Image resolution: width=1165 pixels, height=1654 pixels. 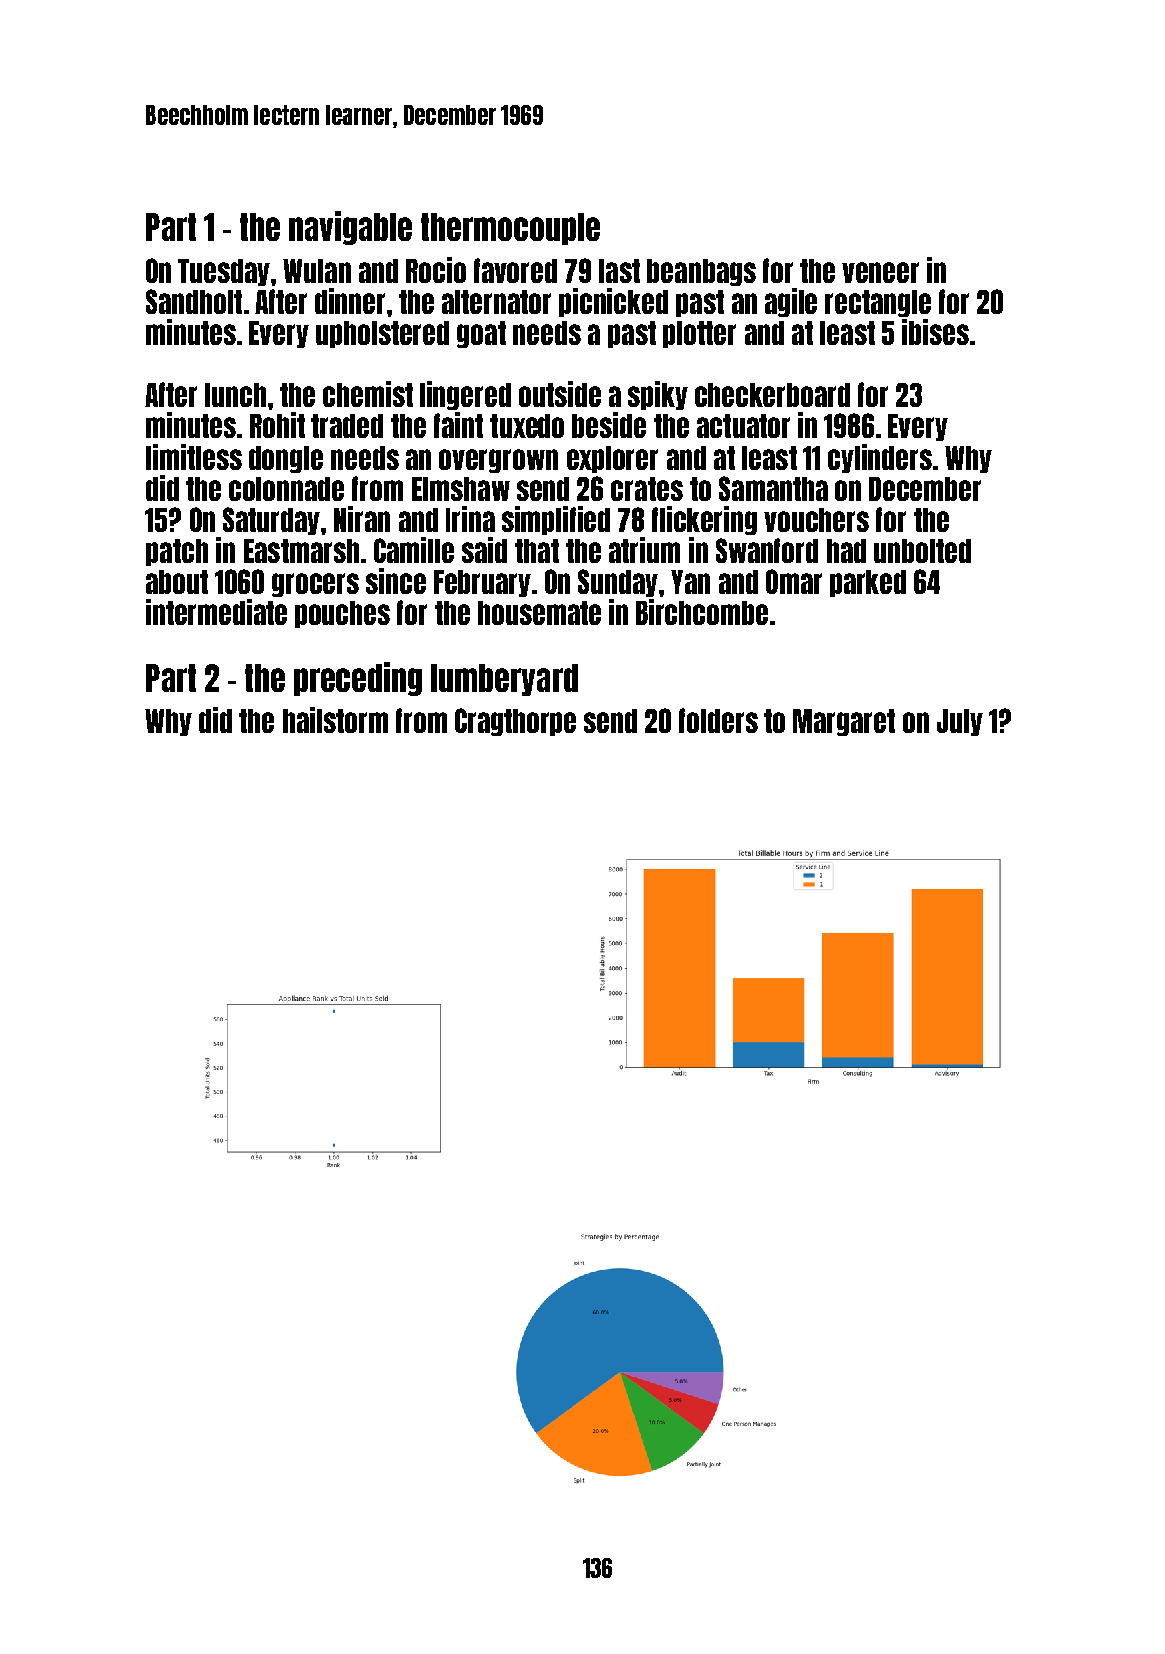 I want to click on cylinders, so click(x=880, y=458).
